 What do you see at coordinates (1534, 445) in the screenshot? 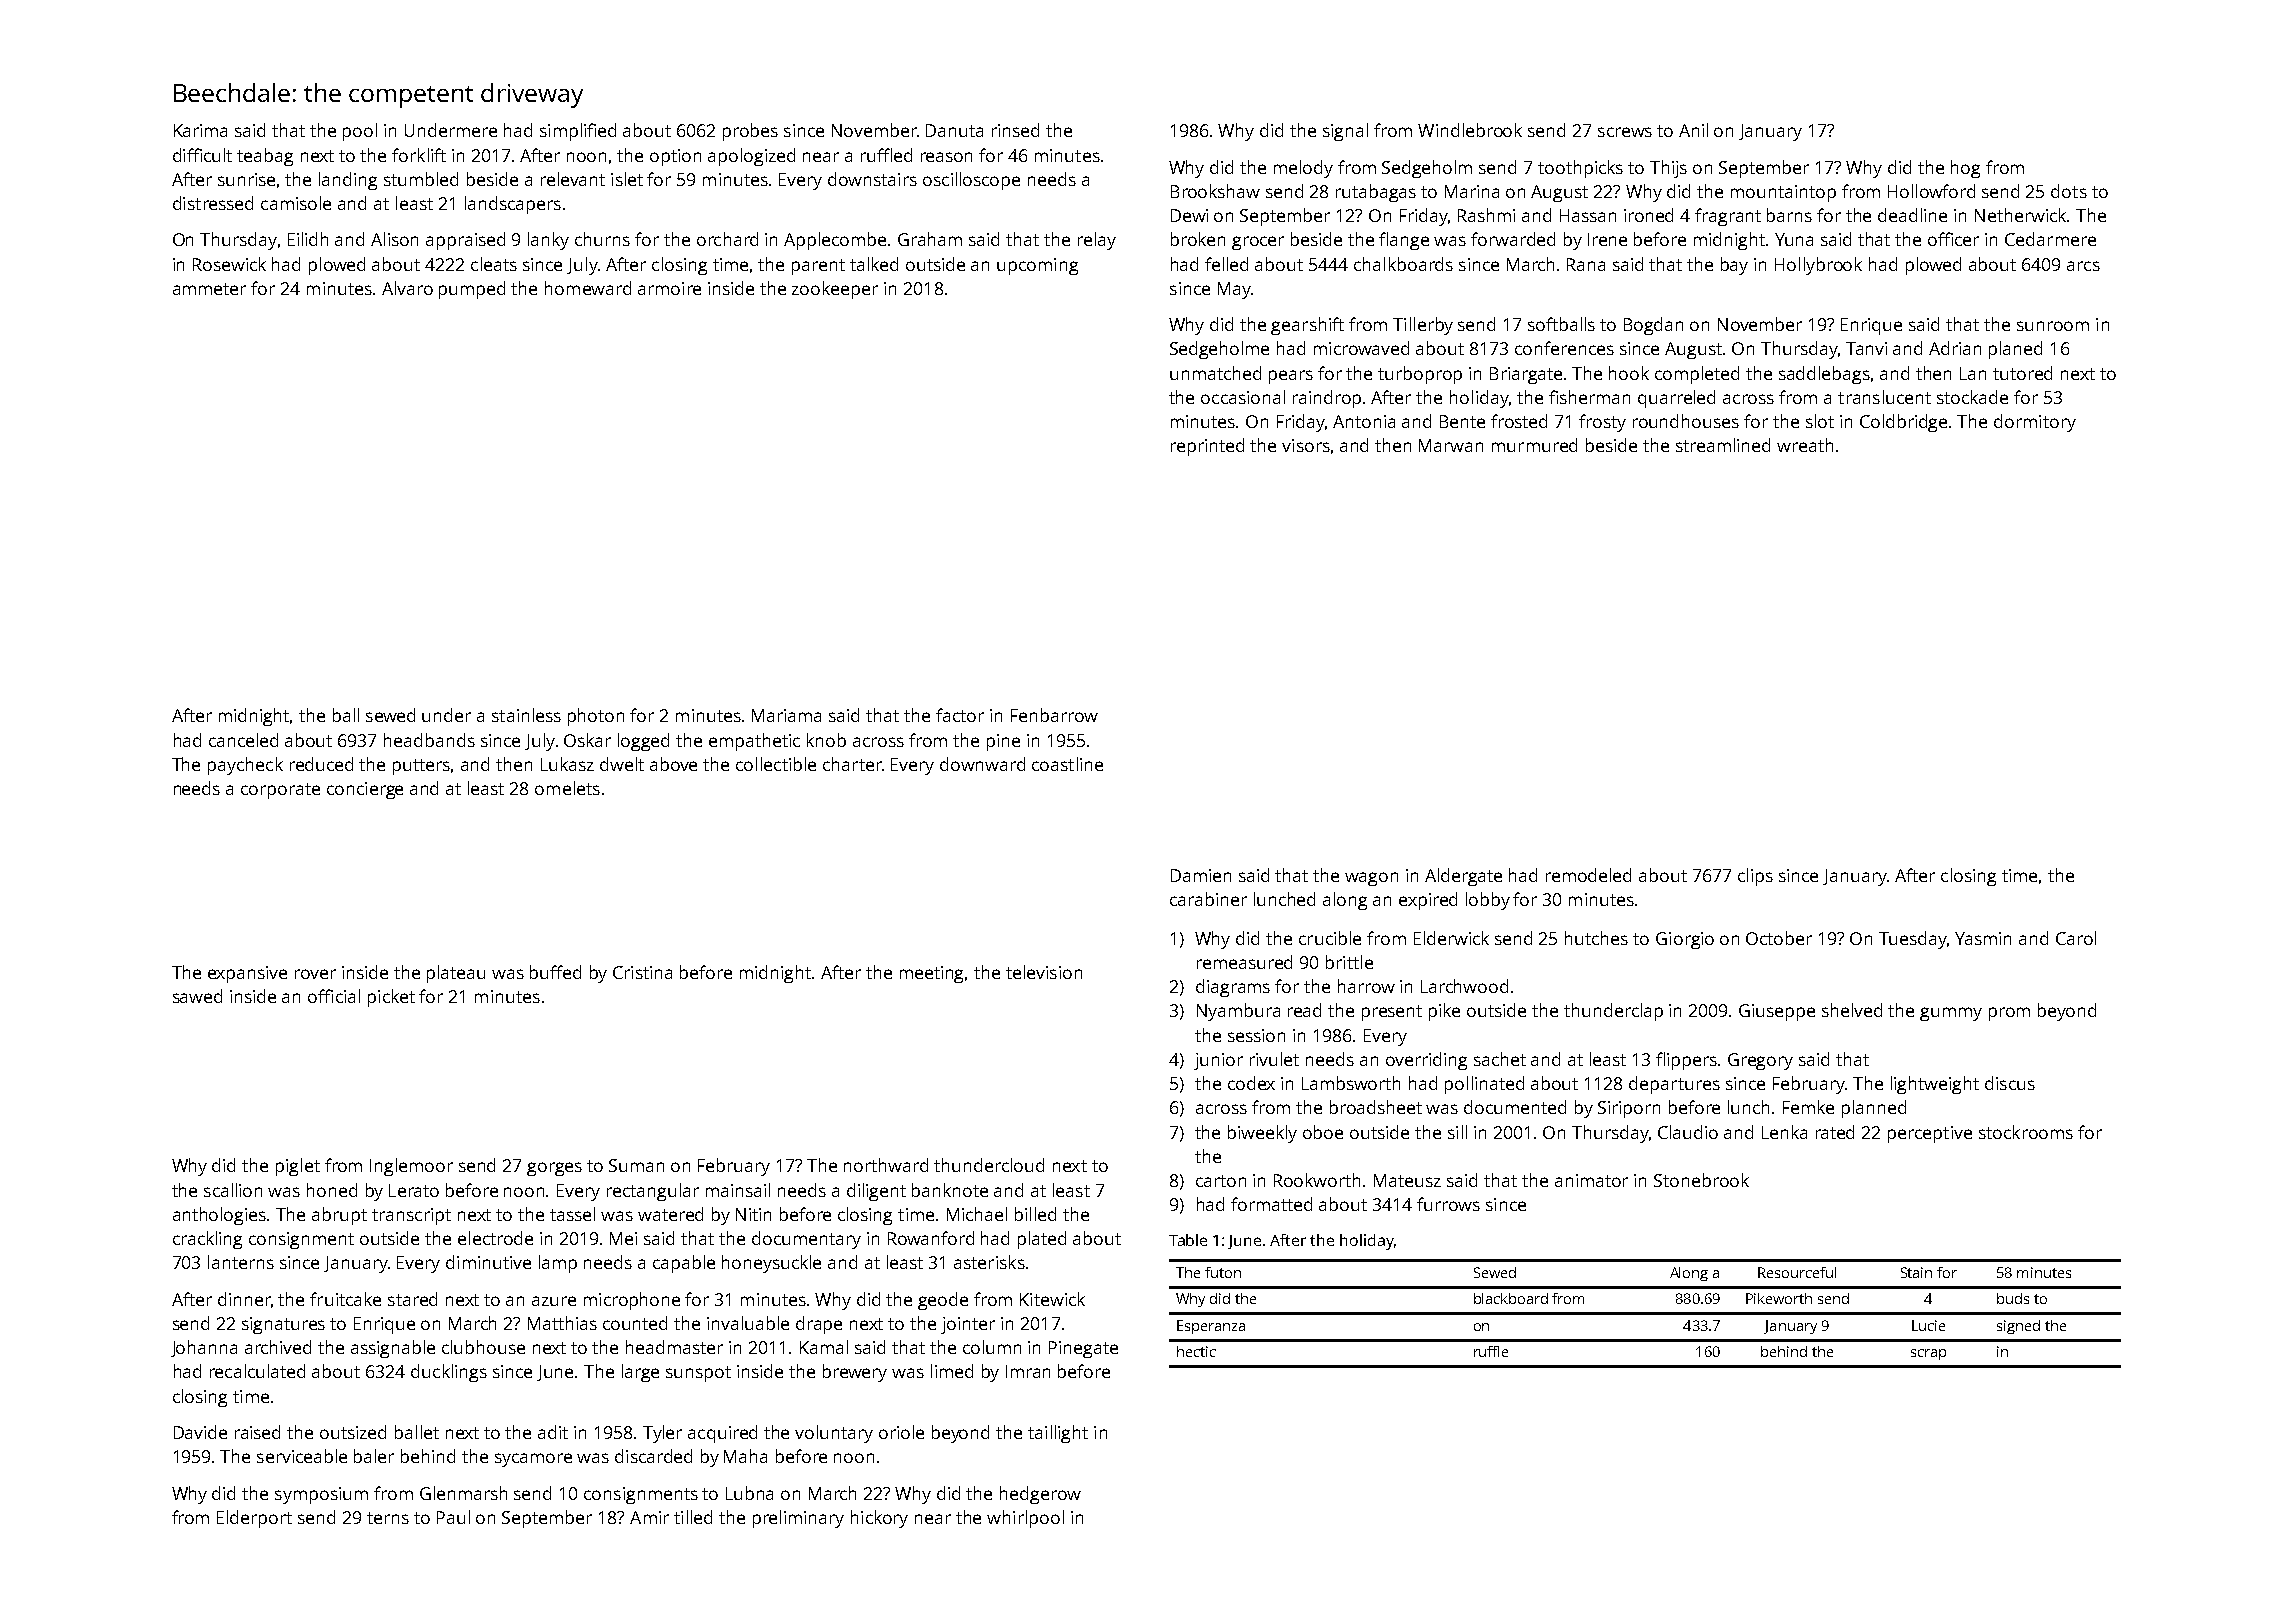
I see `murmured` at bounding box center [1534, 445].
